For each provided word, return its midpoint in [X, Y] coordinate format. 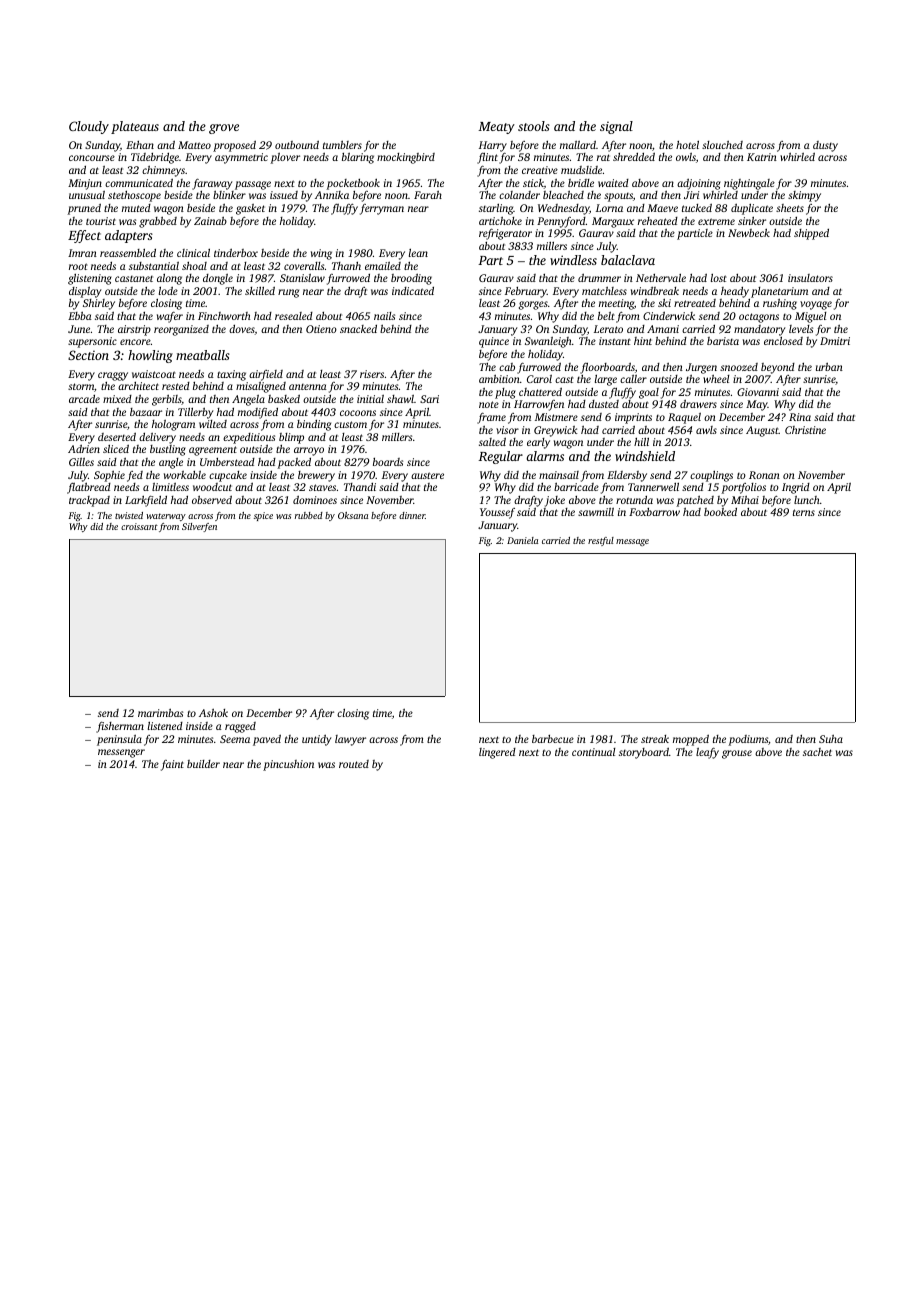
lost [719, 278]
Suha [831, 739]
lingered [497, 753]
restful [601, 541]
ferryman [382, 209]
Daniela [522, 540]
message [632, 542]
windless [573, 260]
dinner [412, 515]
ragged [240, 727]
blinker [229, 195]
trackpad [89, 501]
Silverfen [199, 527]
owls [686, 157]
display [85, 292]
